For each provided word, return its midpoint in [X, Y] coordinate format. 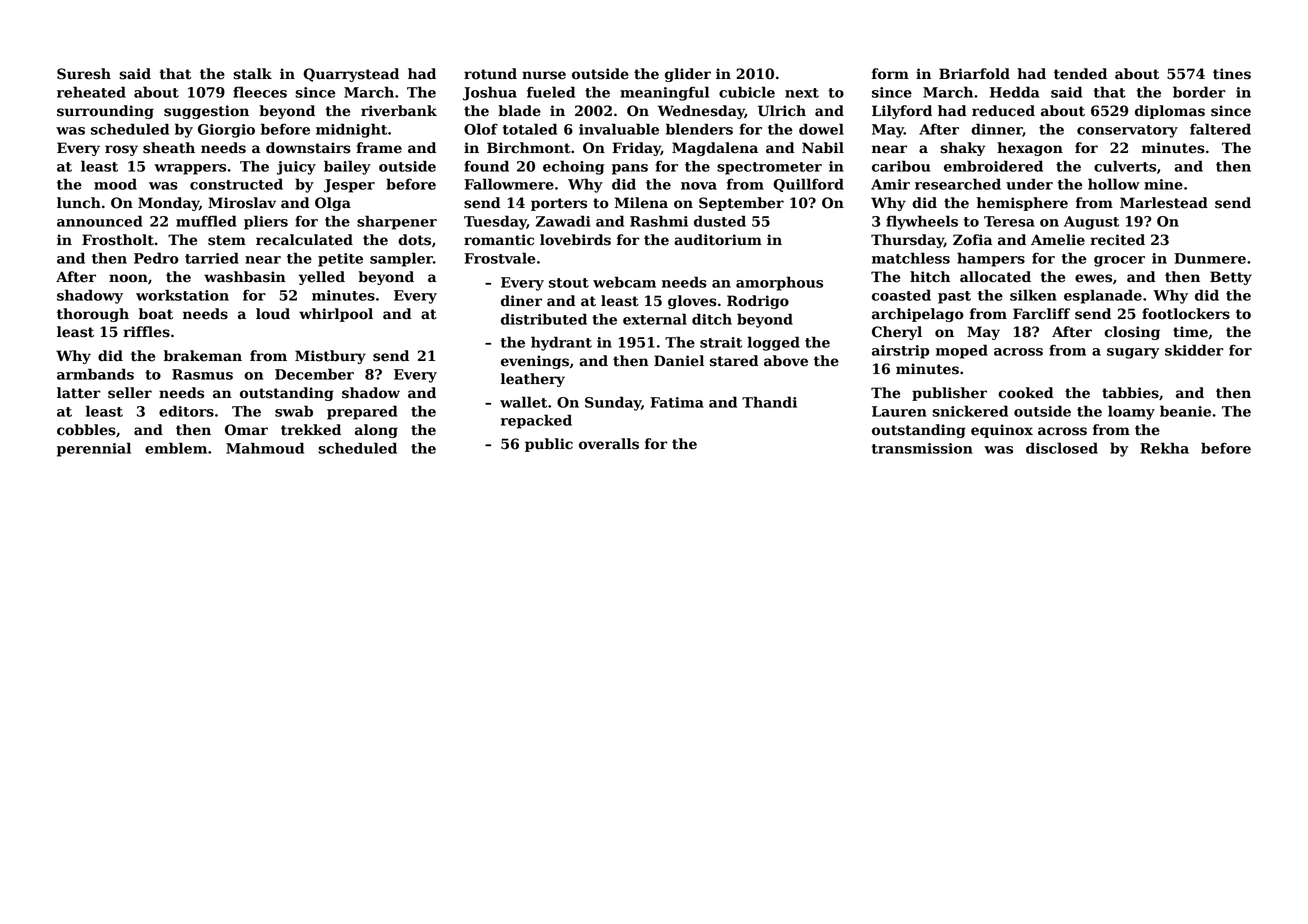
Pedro [156, 258]
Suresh [84, 74]
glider [688, 75]
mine [1163, 184]
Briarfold [974, 74]
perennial [94, 449]
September [741, 204]
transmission [922, 448]
